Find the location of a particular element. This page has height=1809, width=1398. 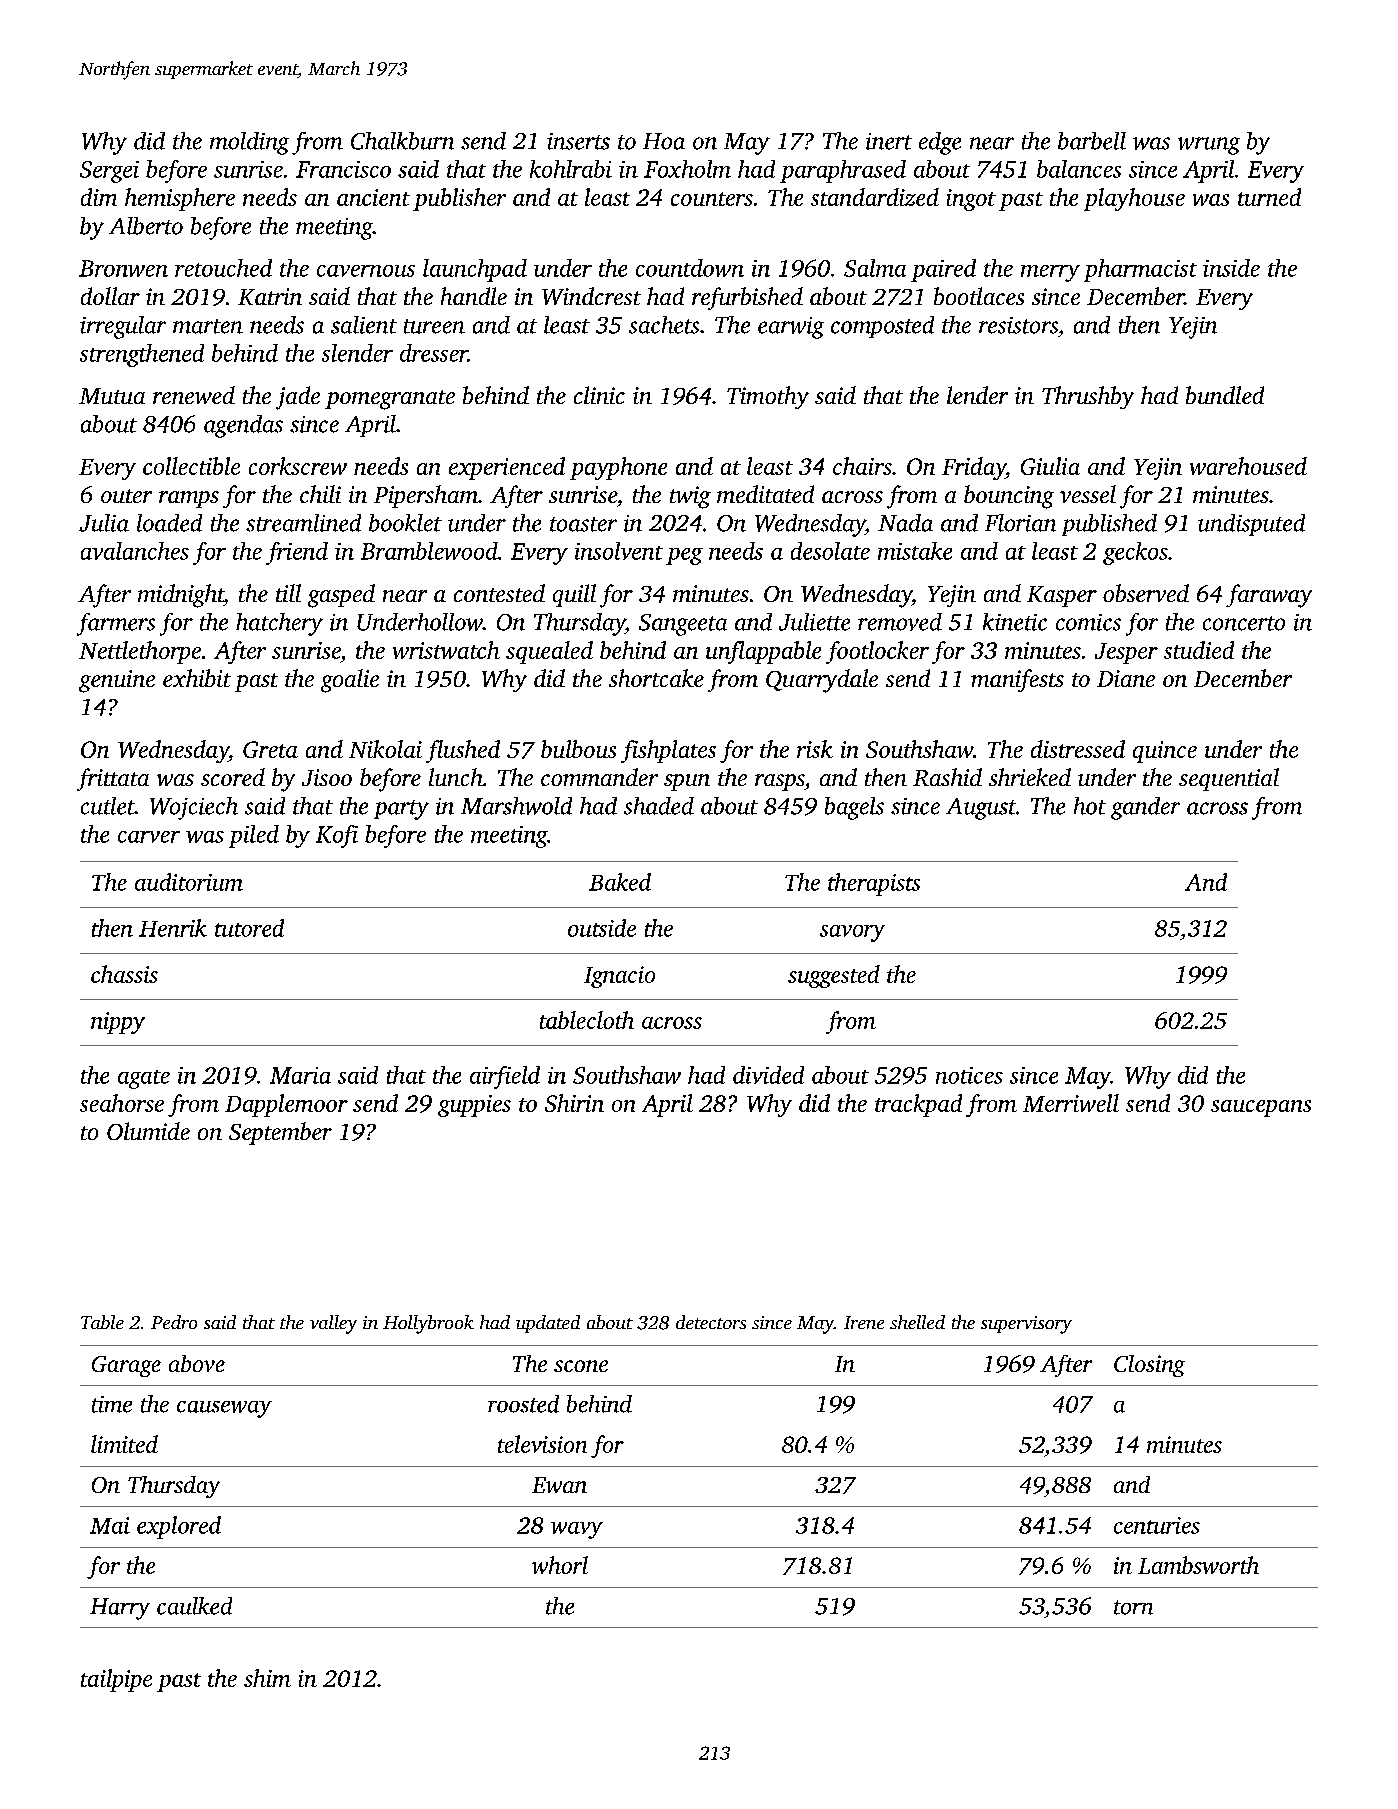

valley is located at coordinates (333, 1324).
